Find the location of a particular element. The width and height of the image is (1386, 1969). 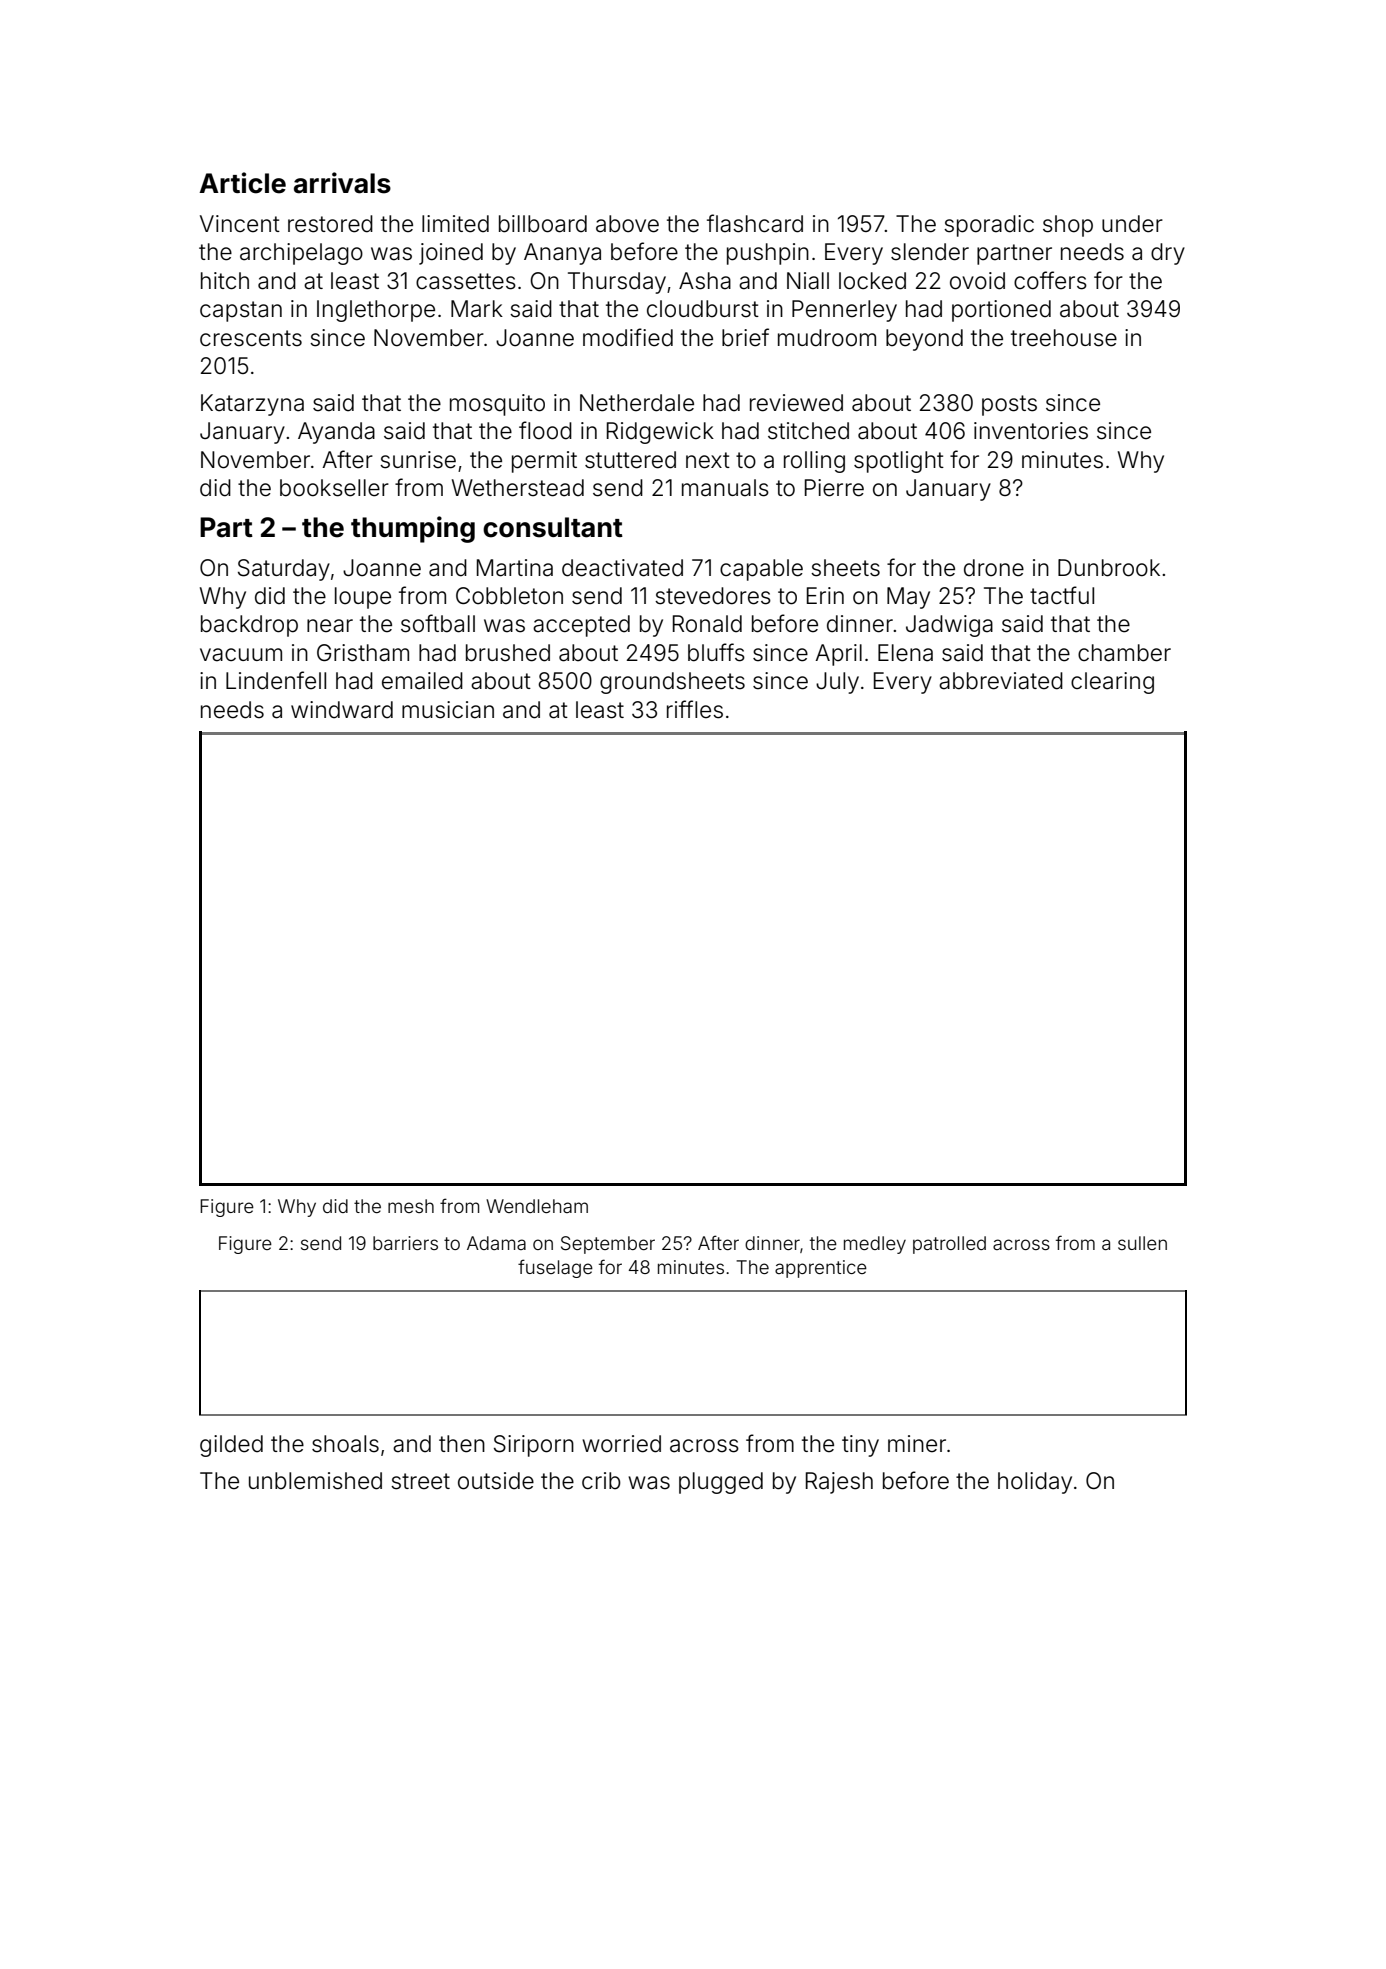

sporadic is located at coordinates (989, 226).
